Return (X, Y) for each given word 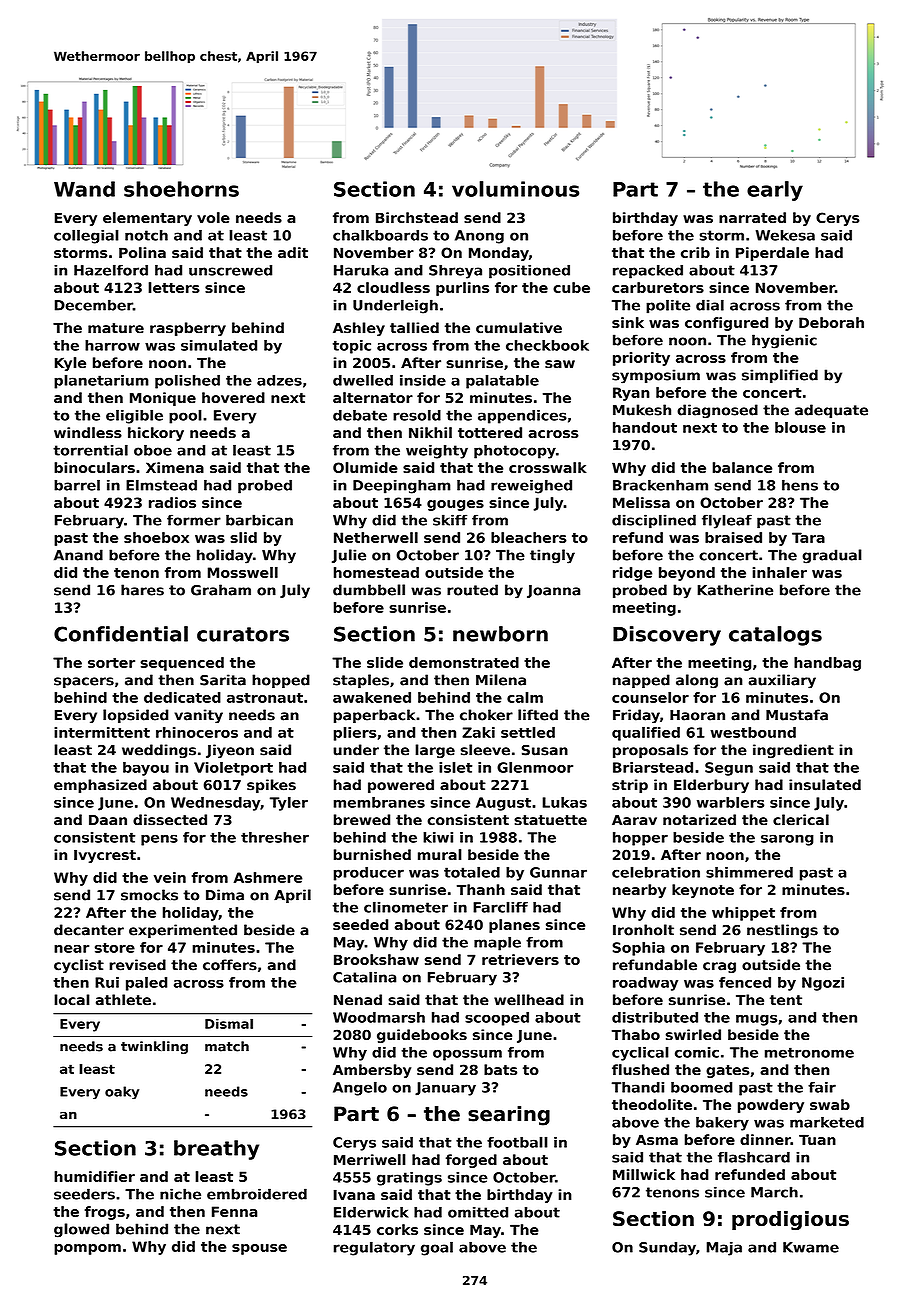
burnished (372, 854)
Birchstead (417, 217)
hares (142, 590)
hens (800, 485)
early (775, 191)
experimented (183, 931)
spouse (259, 1249)
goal (437, 1248)
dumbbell (369, 590)
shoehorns (181, 189)
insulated (825, 785)
